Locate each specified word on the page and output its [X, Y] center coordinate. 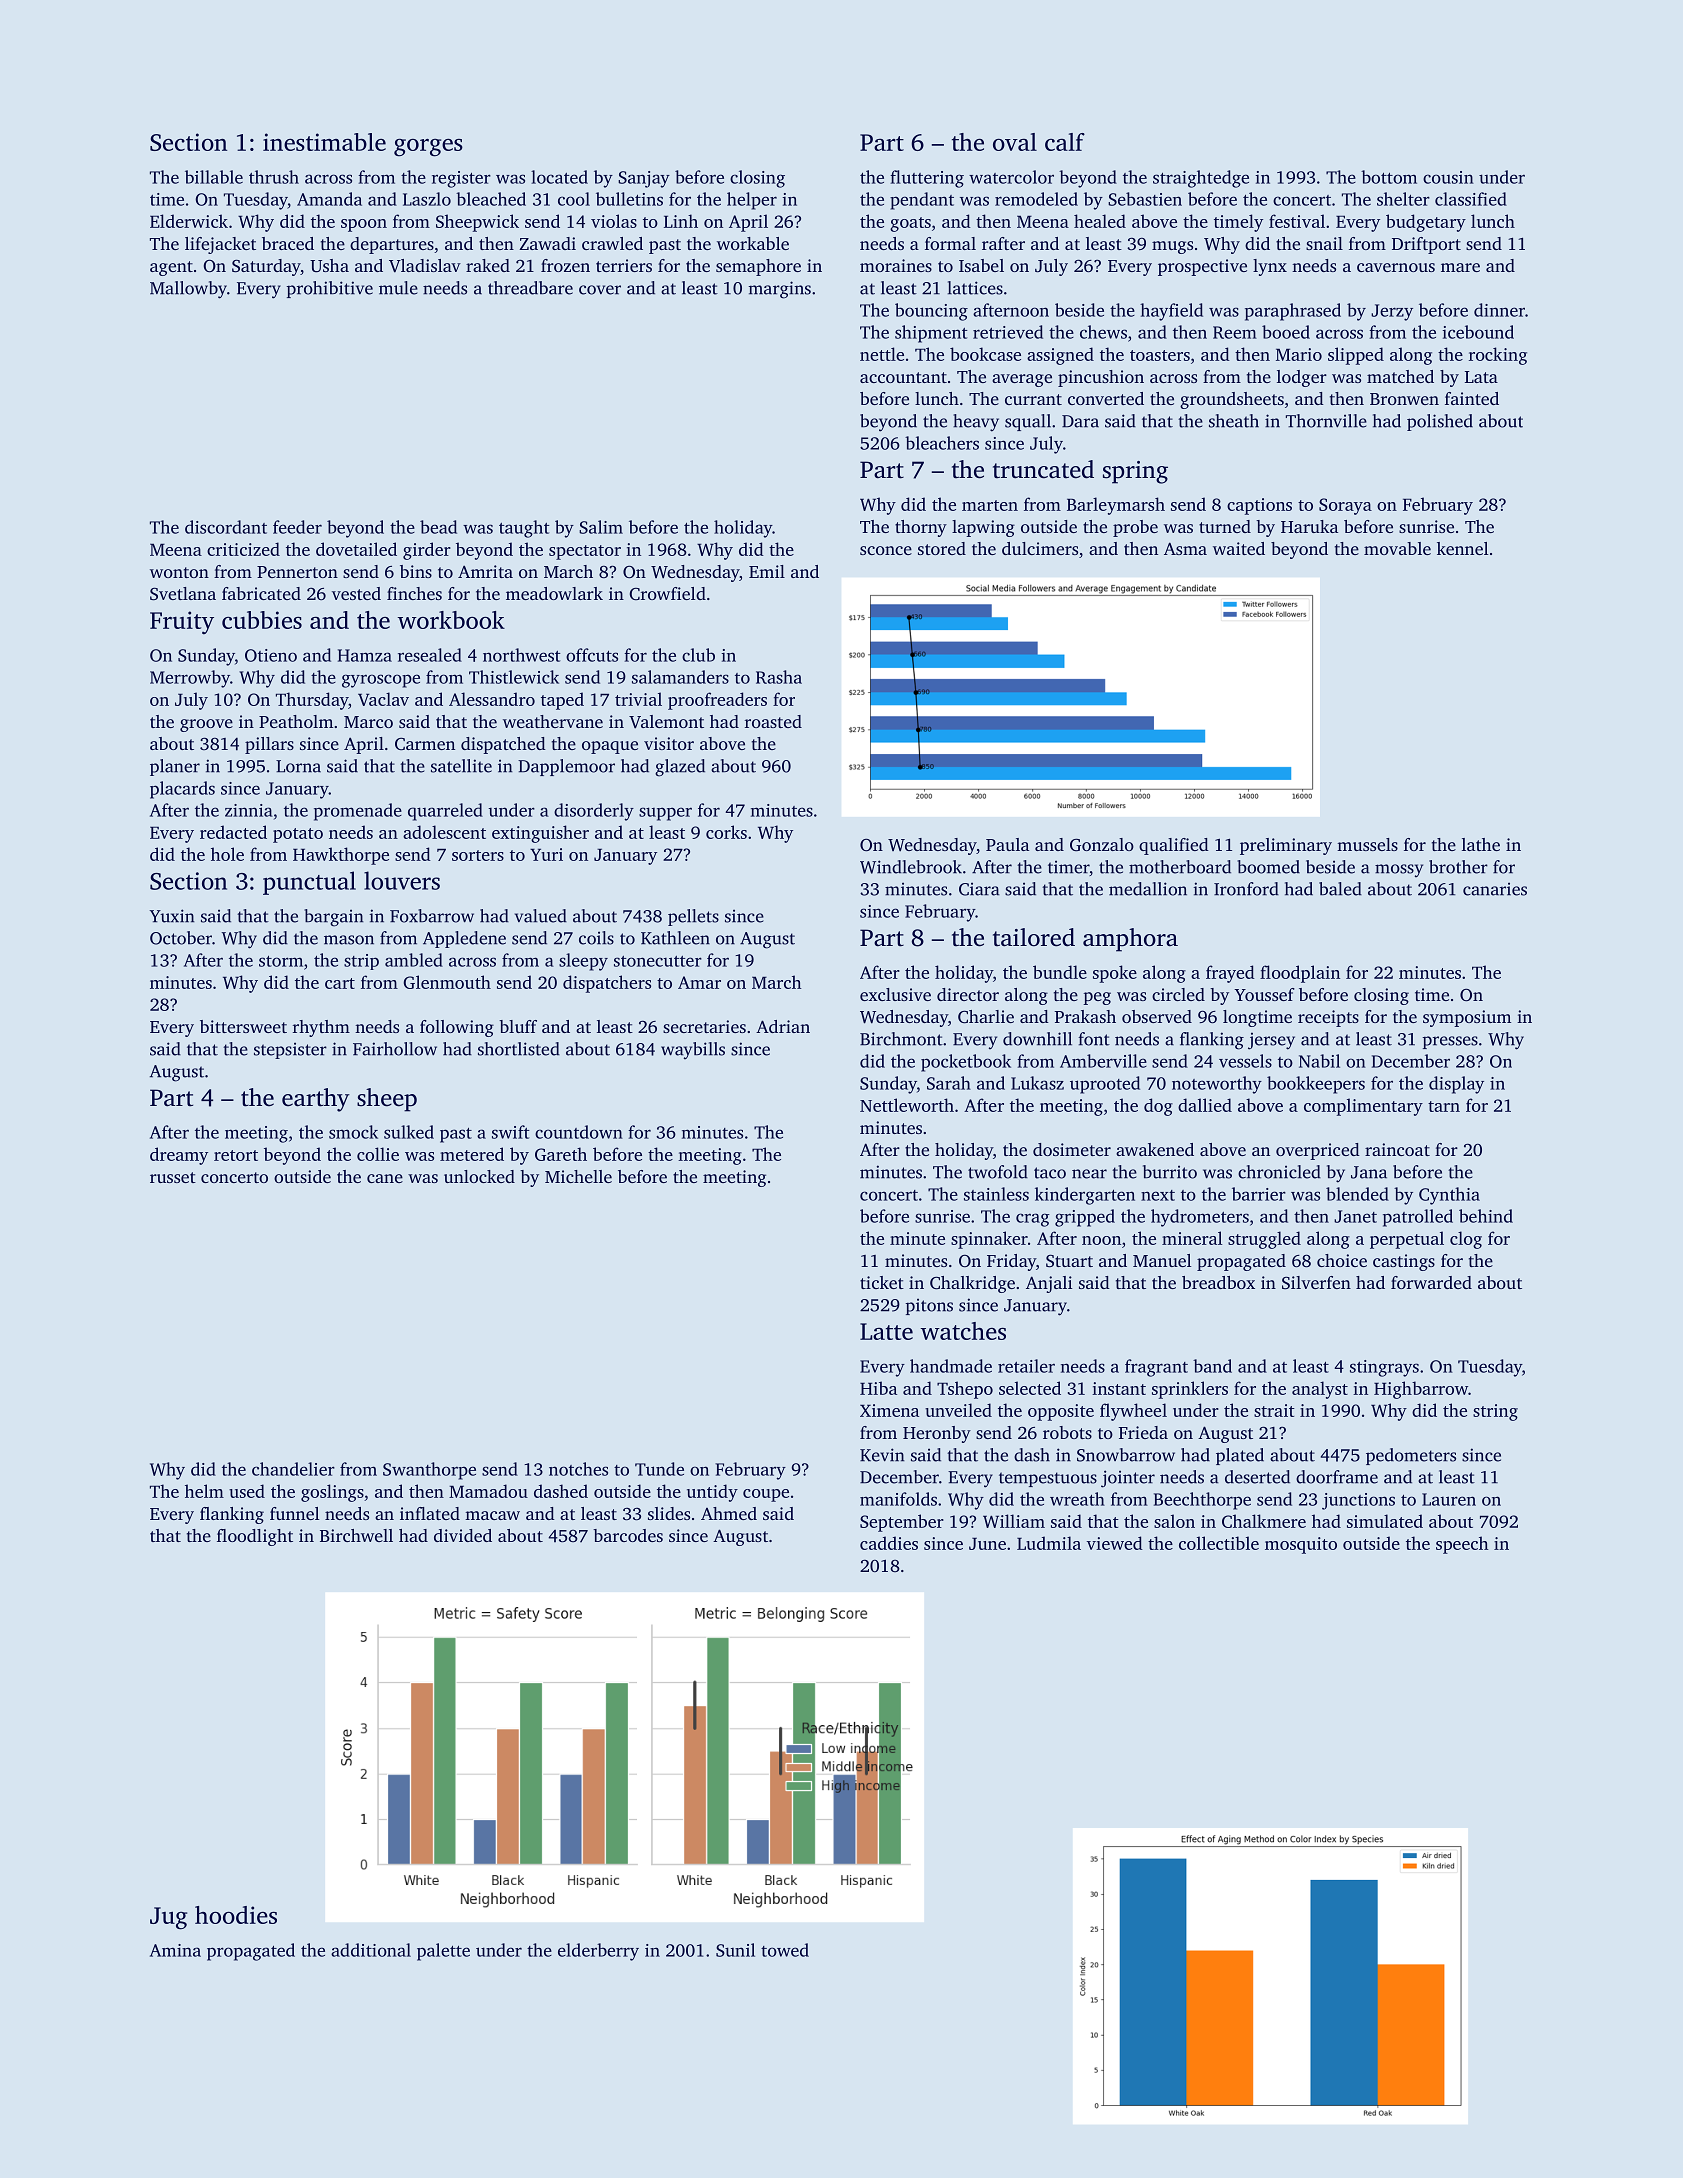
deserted [1257, 1477]
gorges [428, 148]
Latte [886, 1331]
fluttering [927, 179]
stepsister [290, 1050]
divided [463, 1535]
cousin [1448, 177]
